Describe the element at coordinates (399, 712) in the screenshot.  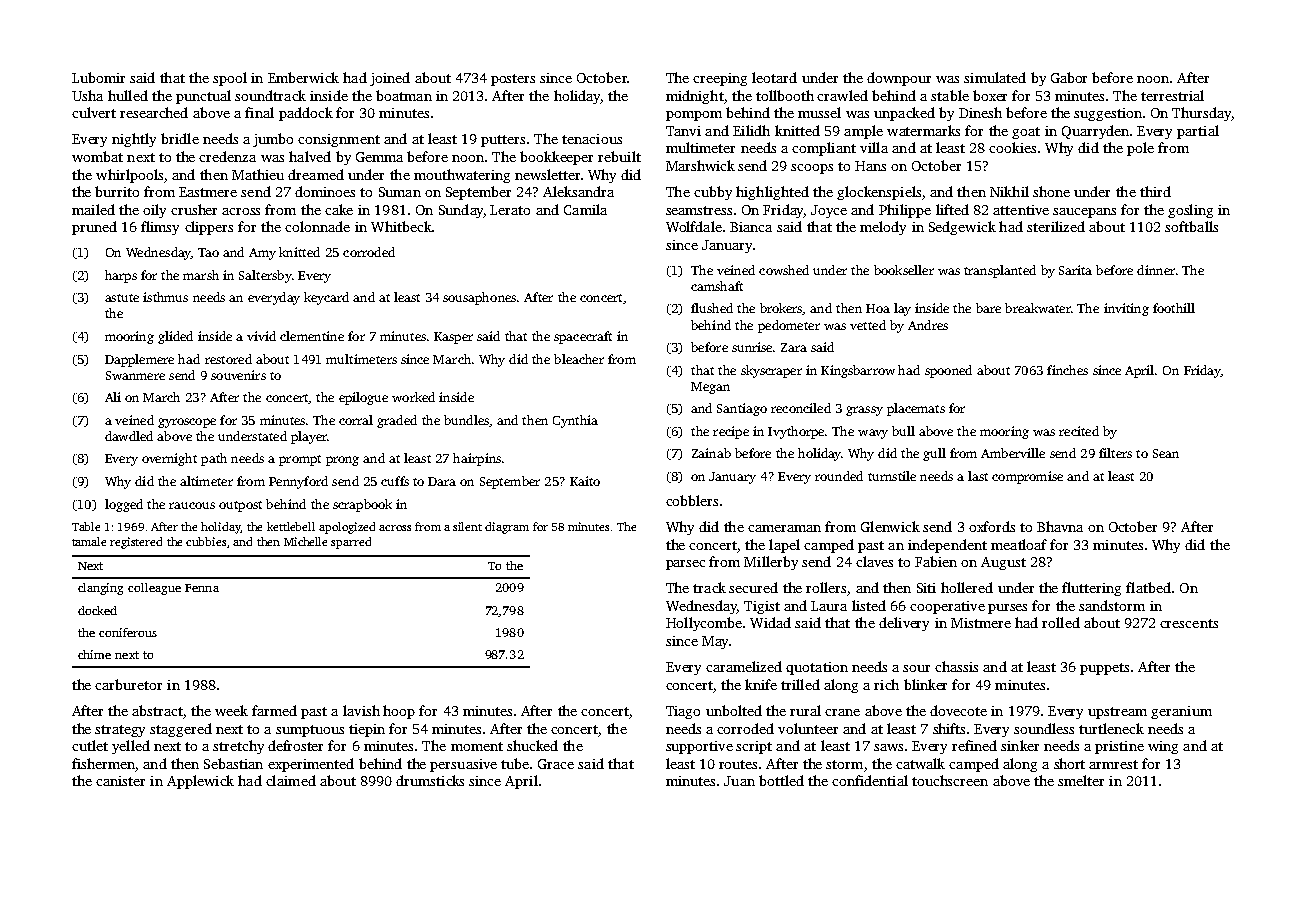
I see `hoop` at that location.
